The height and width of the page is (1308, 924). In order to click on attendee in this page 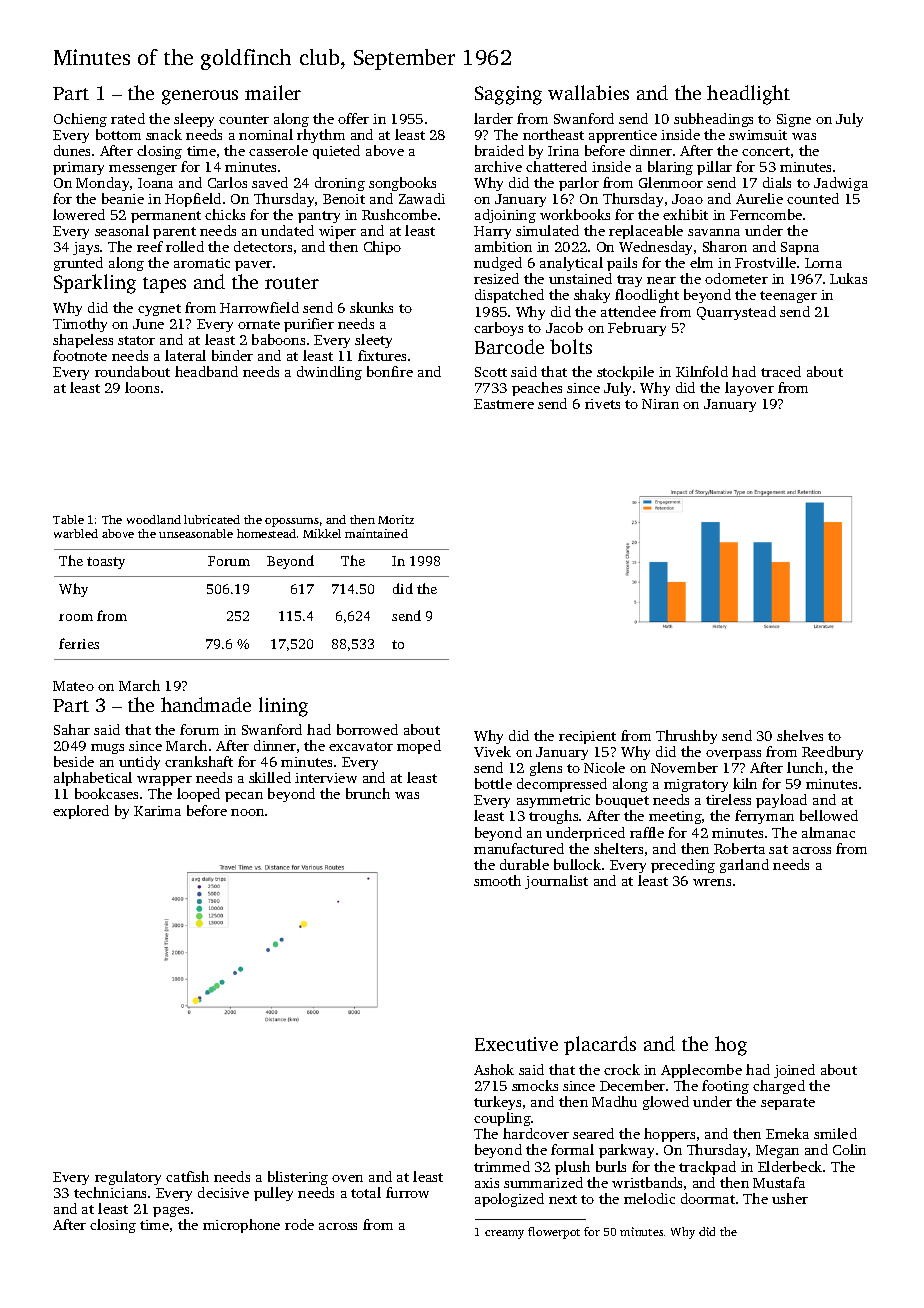, I will do `click(628, 311)`.
